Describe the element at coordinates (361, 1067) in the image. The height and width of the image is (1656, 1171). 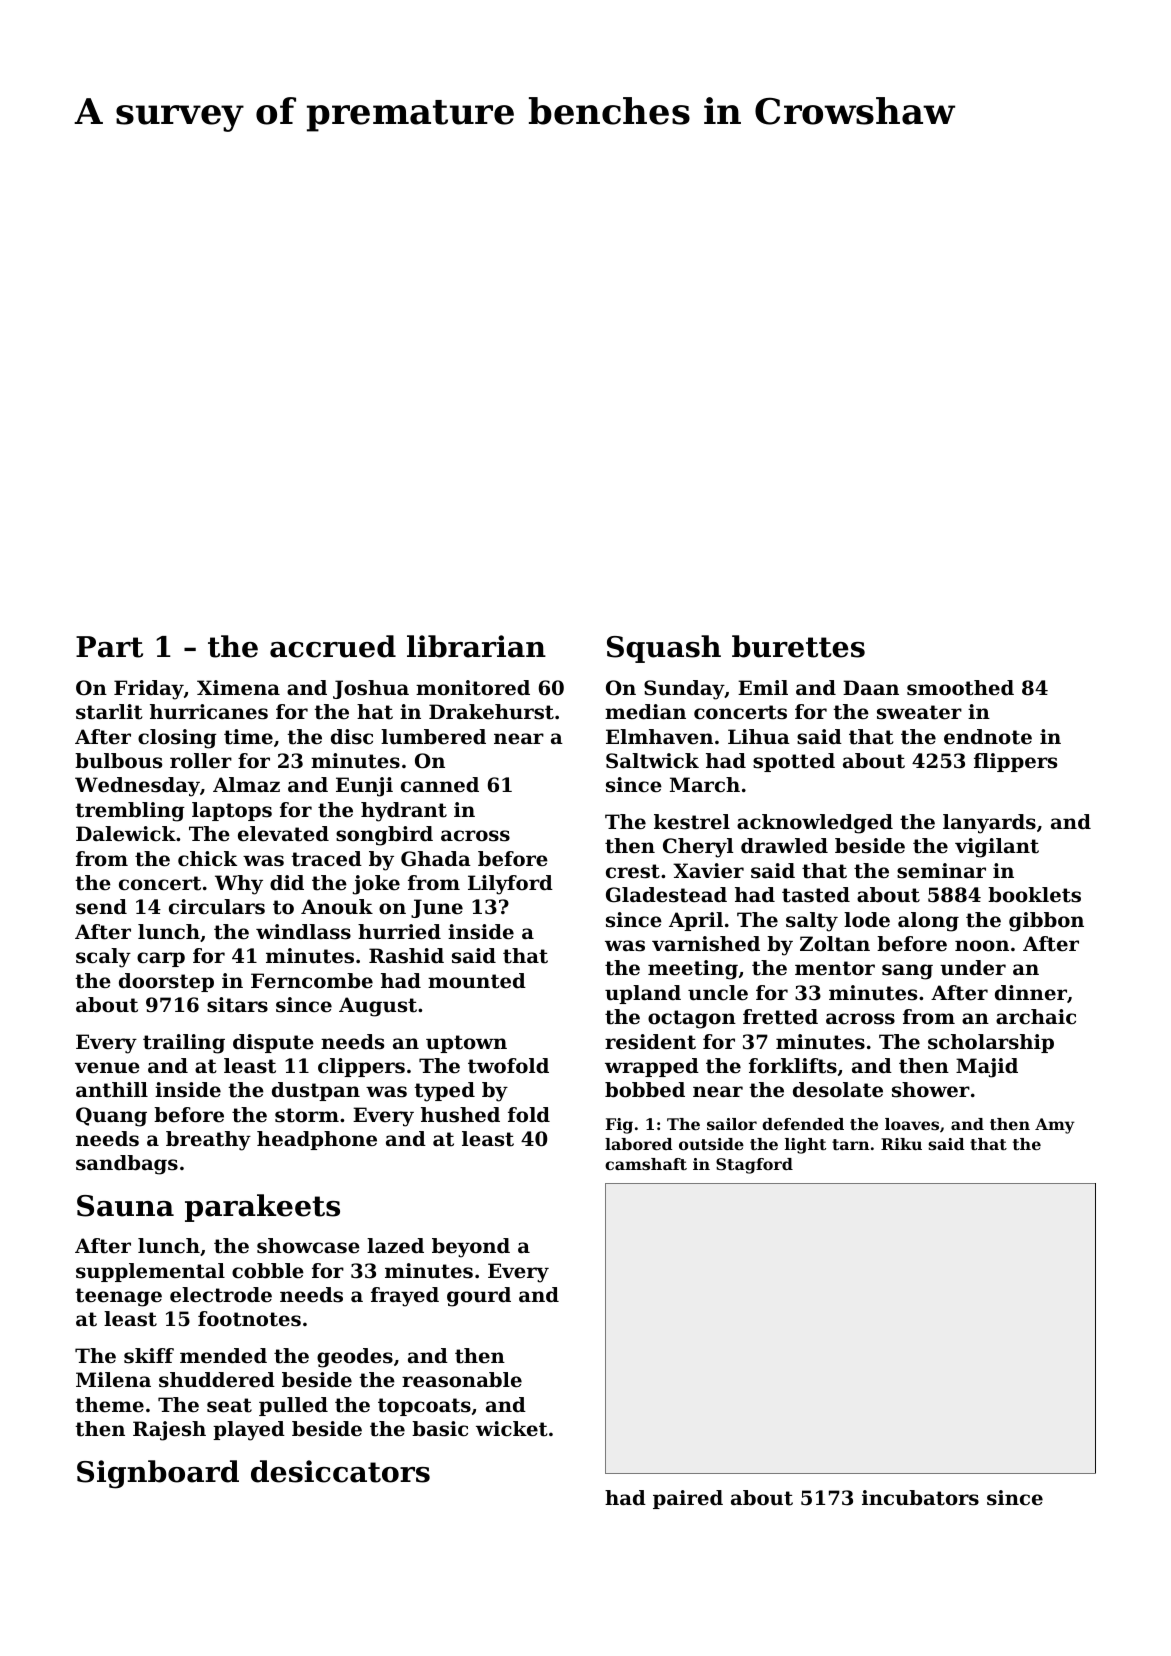
I see `clippers` at that location.
